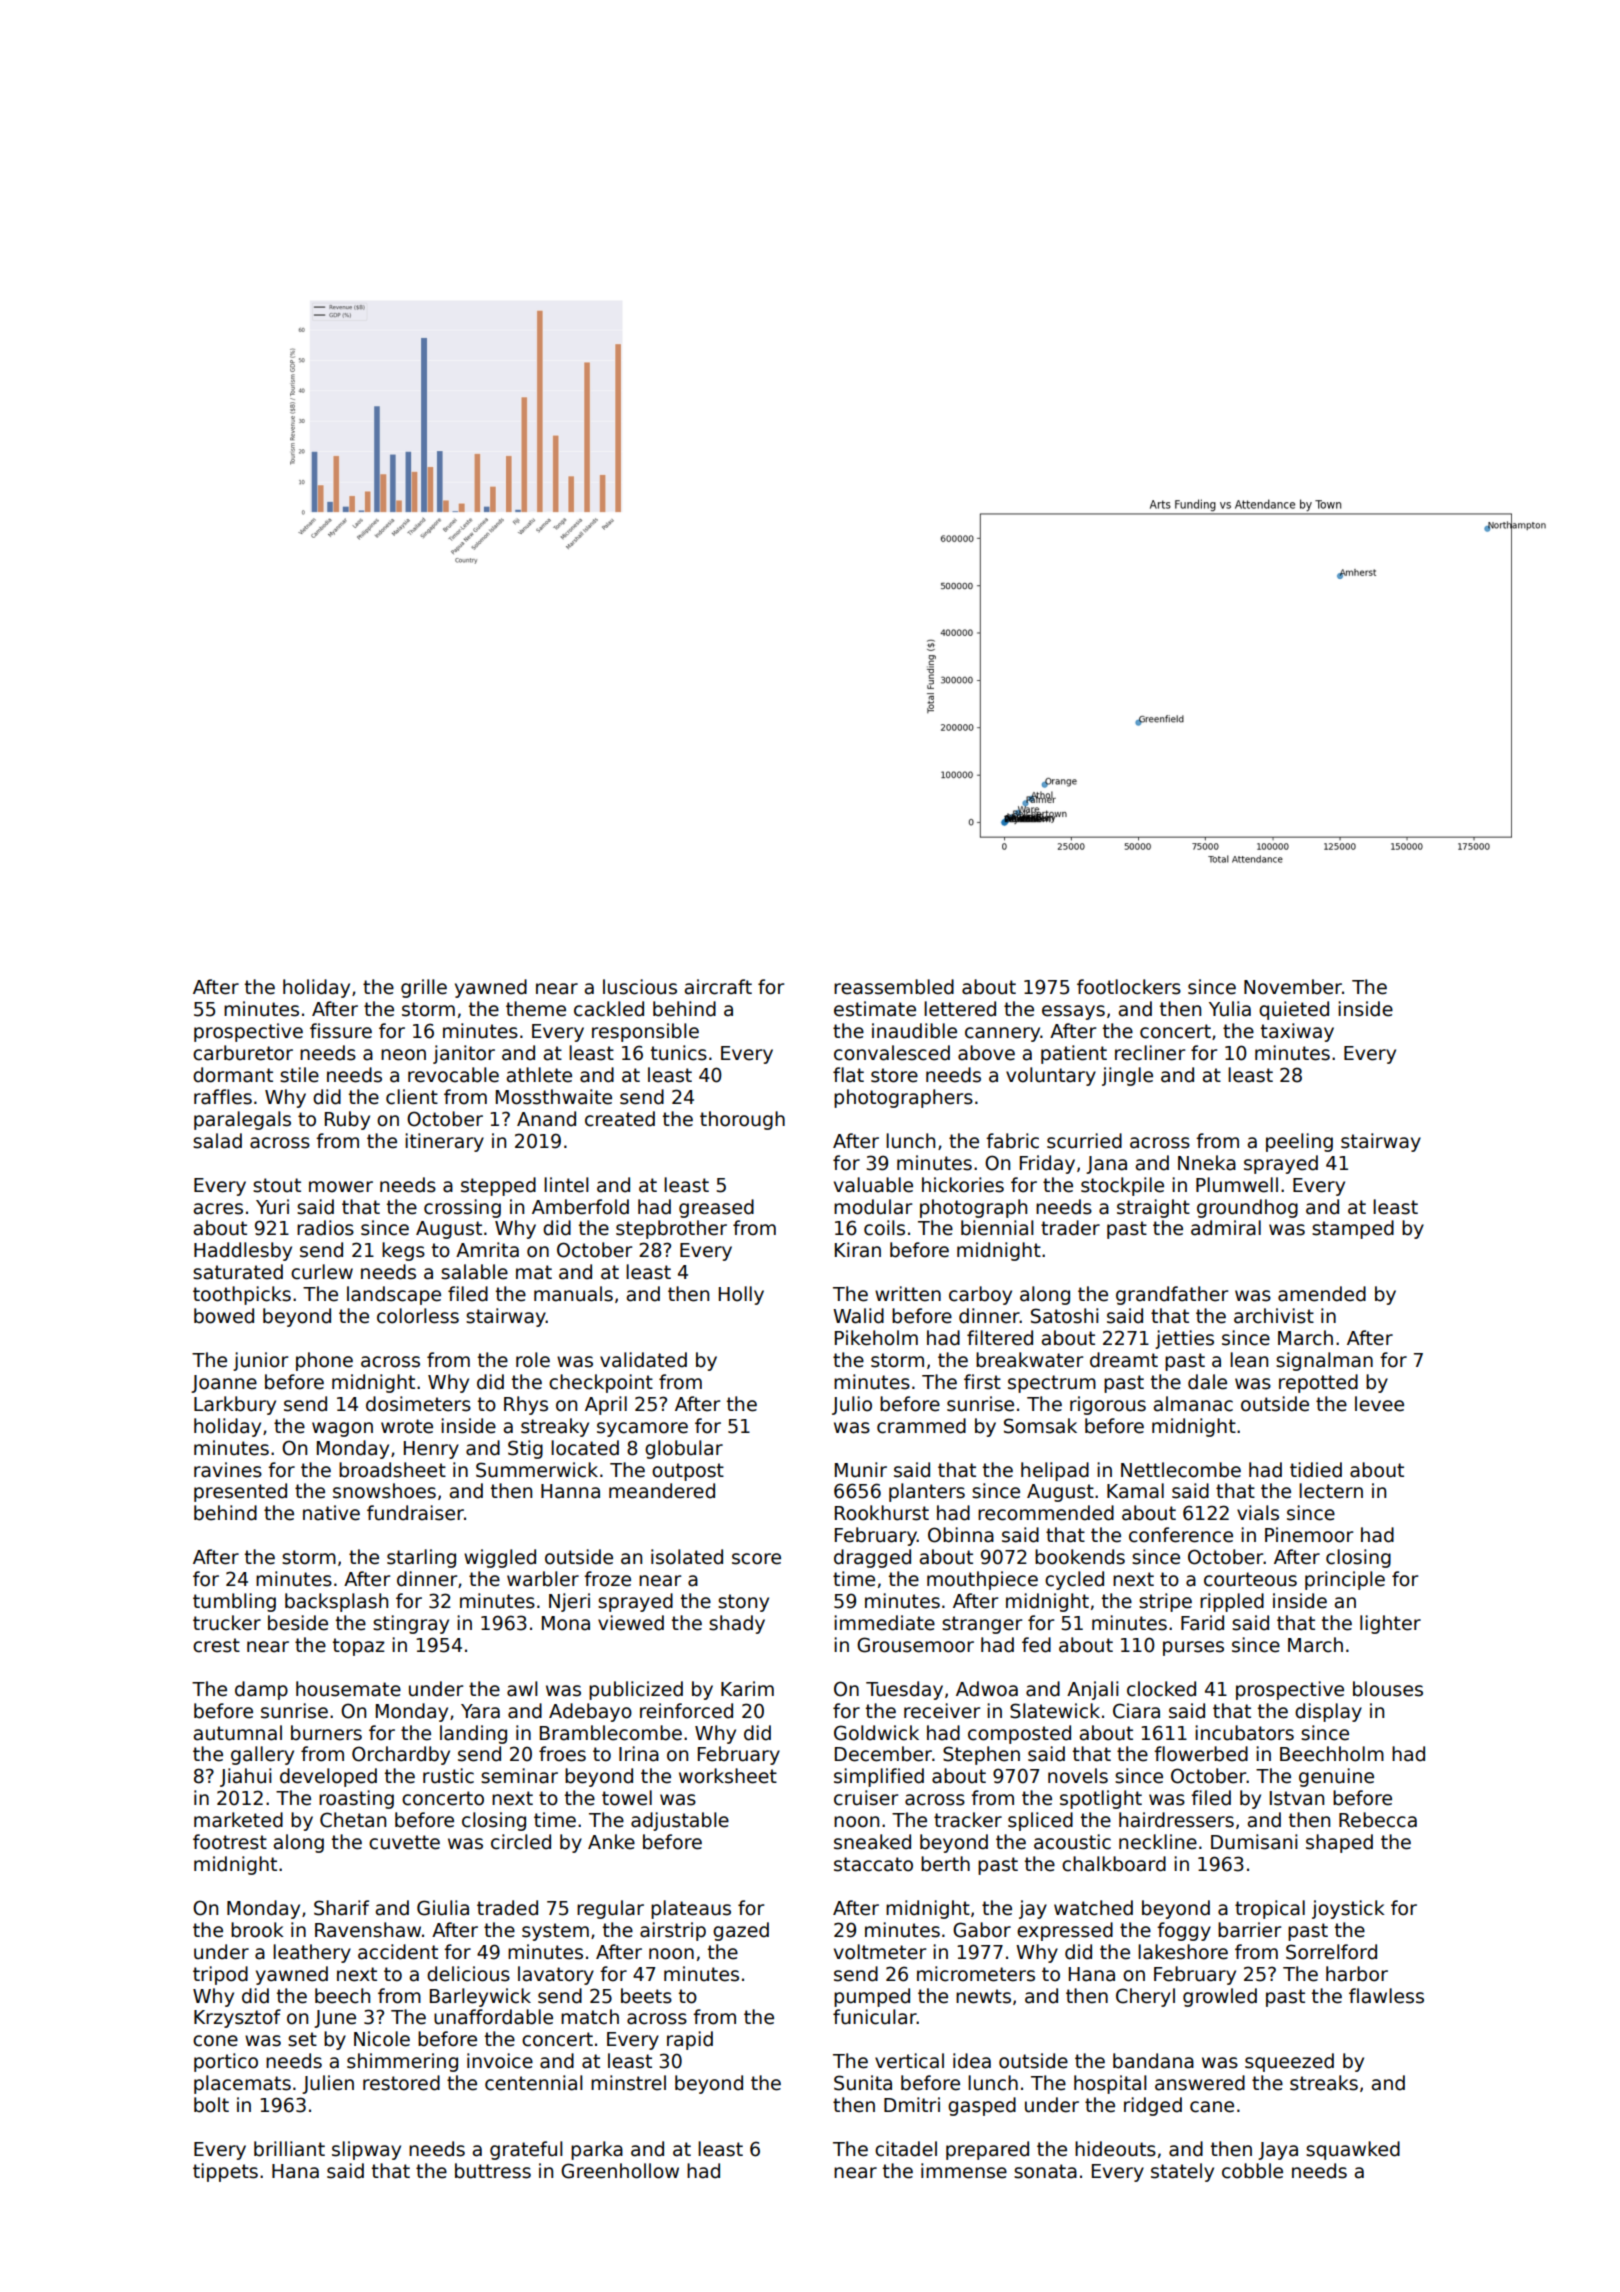 This screenshot has width=1620, height=2292. I want to click on Obinna, so click(961, 1535).
